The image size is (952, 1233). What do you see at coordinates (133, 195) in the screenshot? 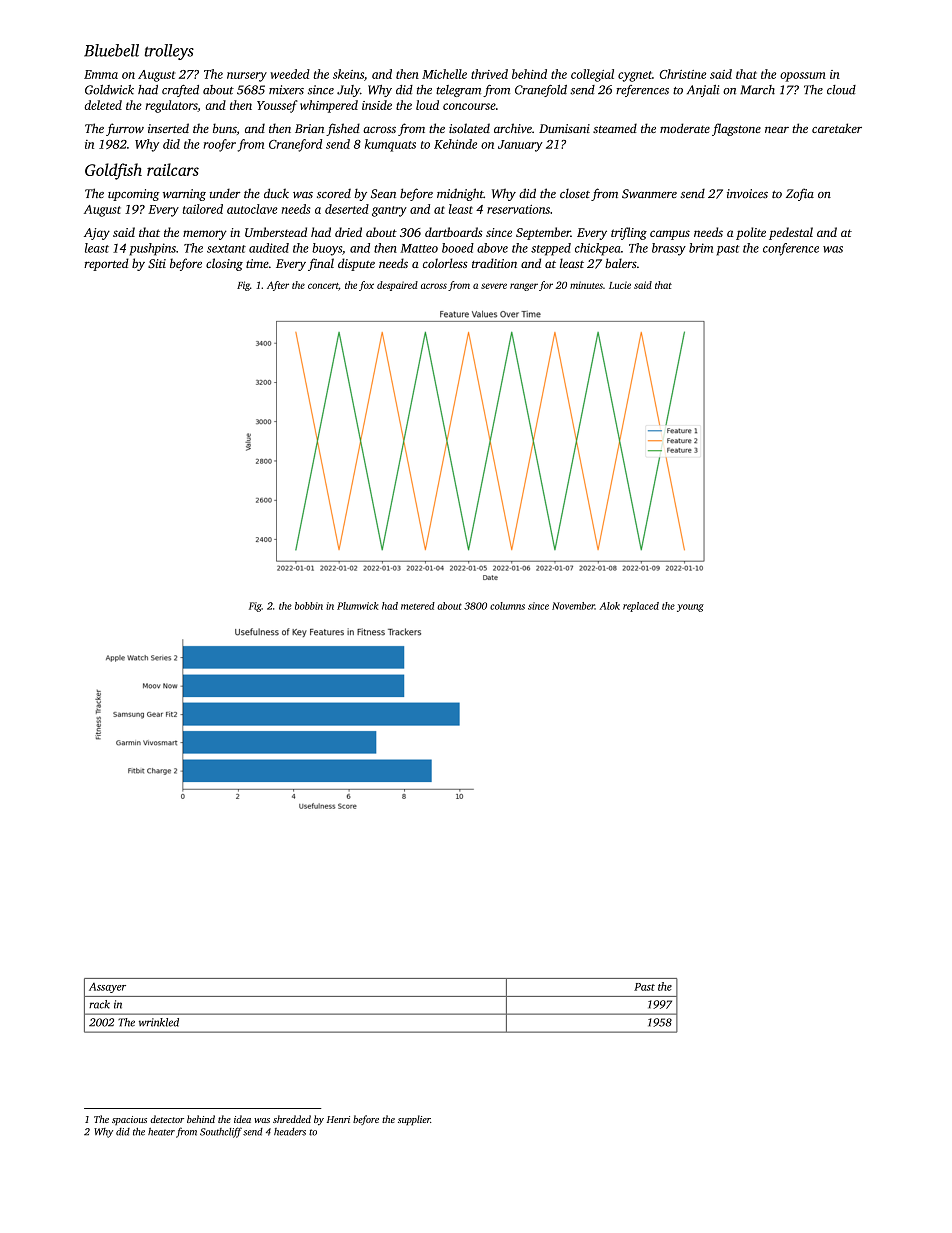
I see `upcoming` at bounding box center [133, 195].
